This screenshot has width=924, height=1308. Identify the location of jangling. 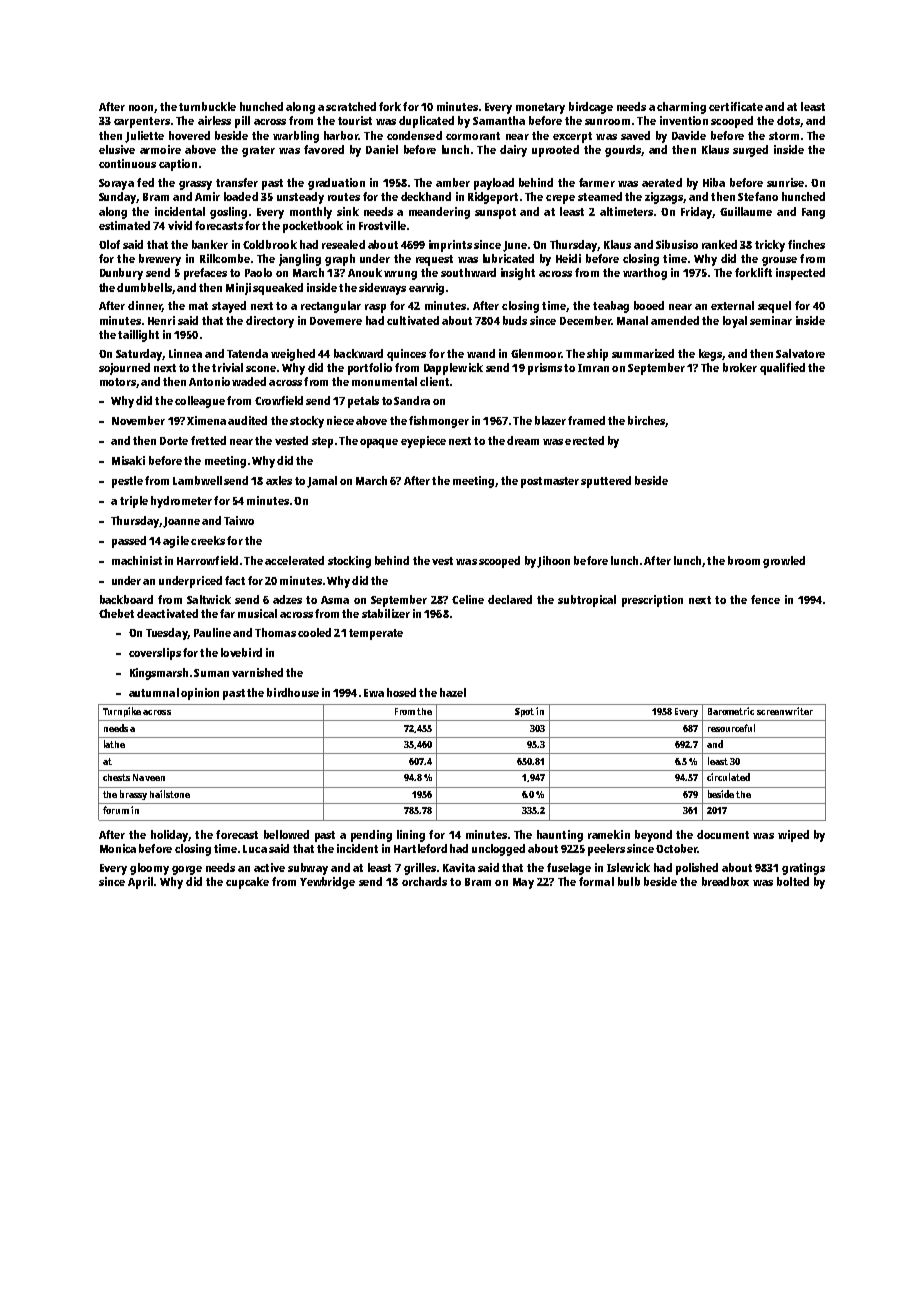
(300, 260).
